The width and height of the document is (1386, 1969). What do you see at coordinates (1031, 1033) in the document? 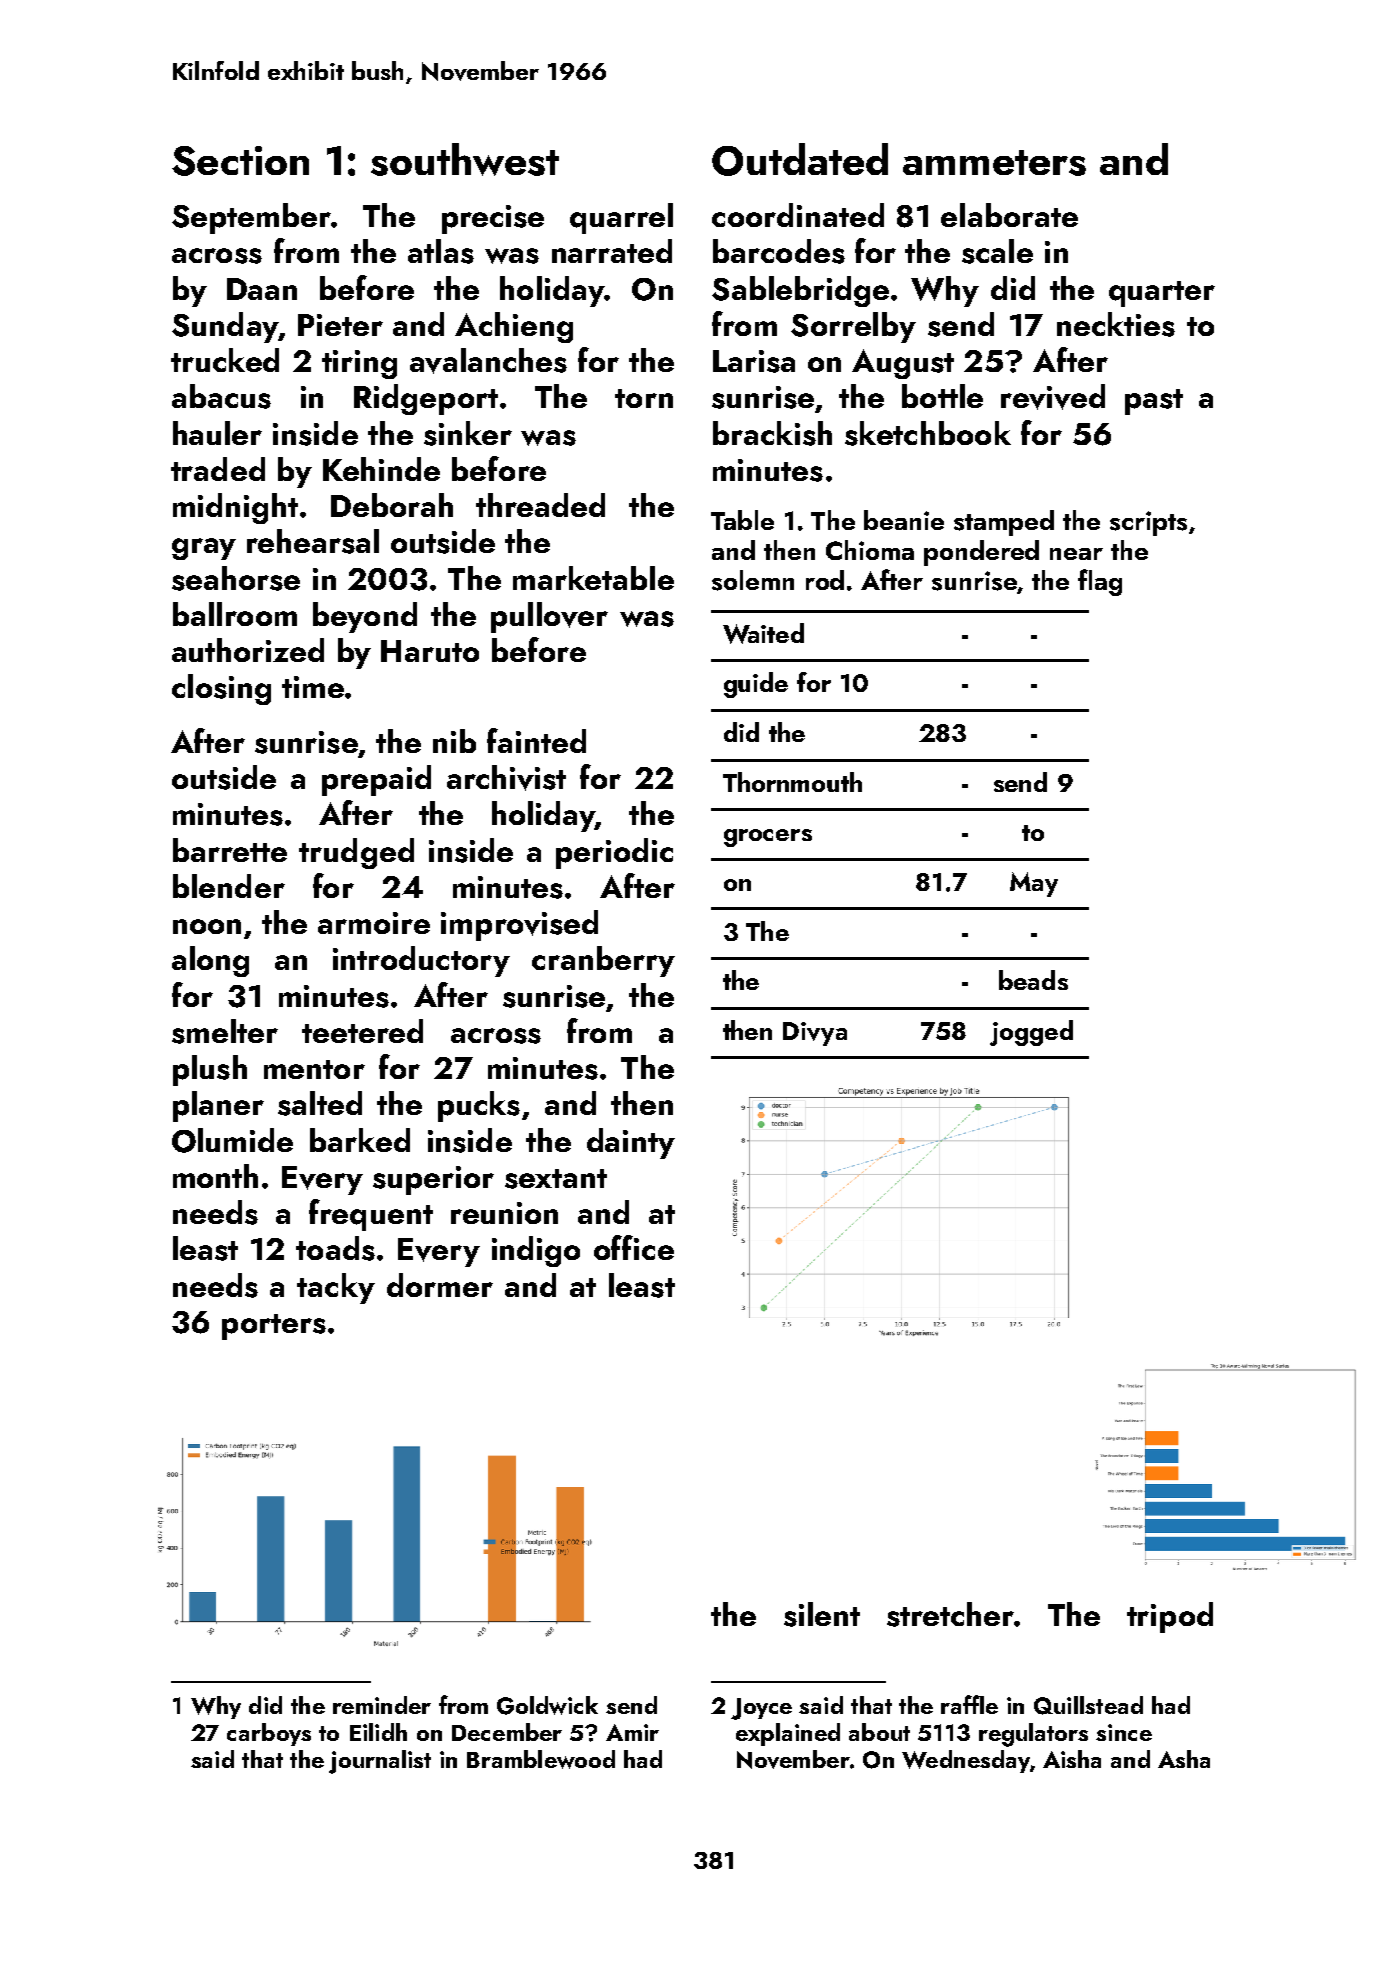
I see `jogged` at bounding box center [1031, 1033].
